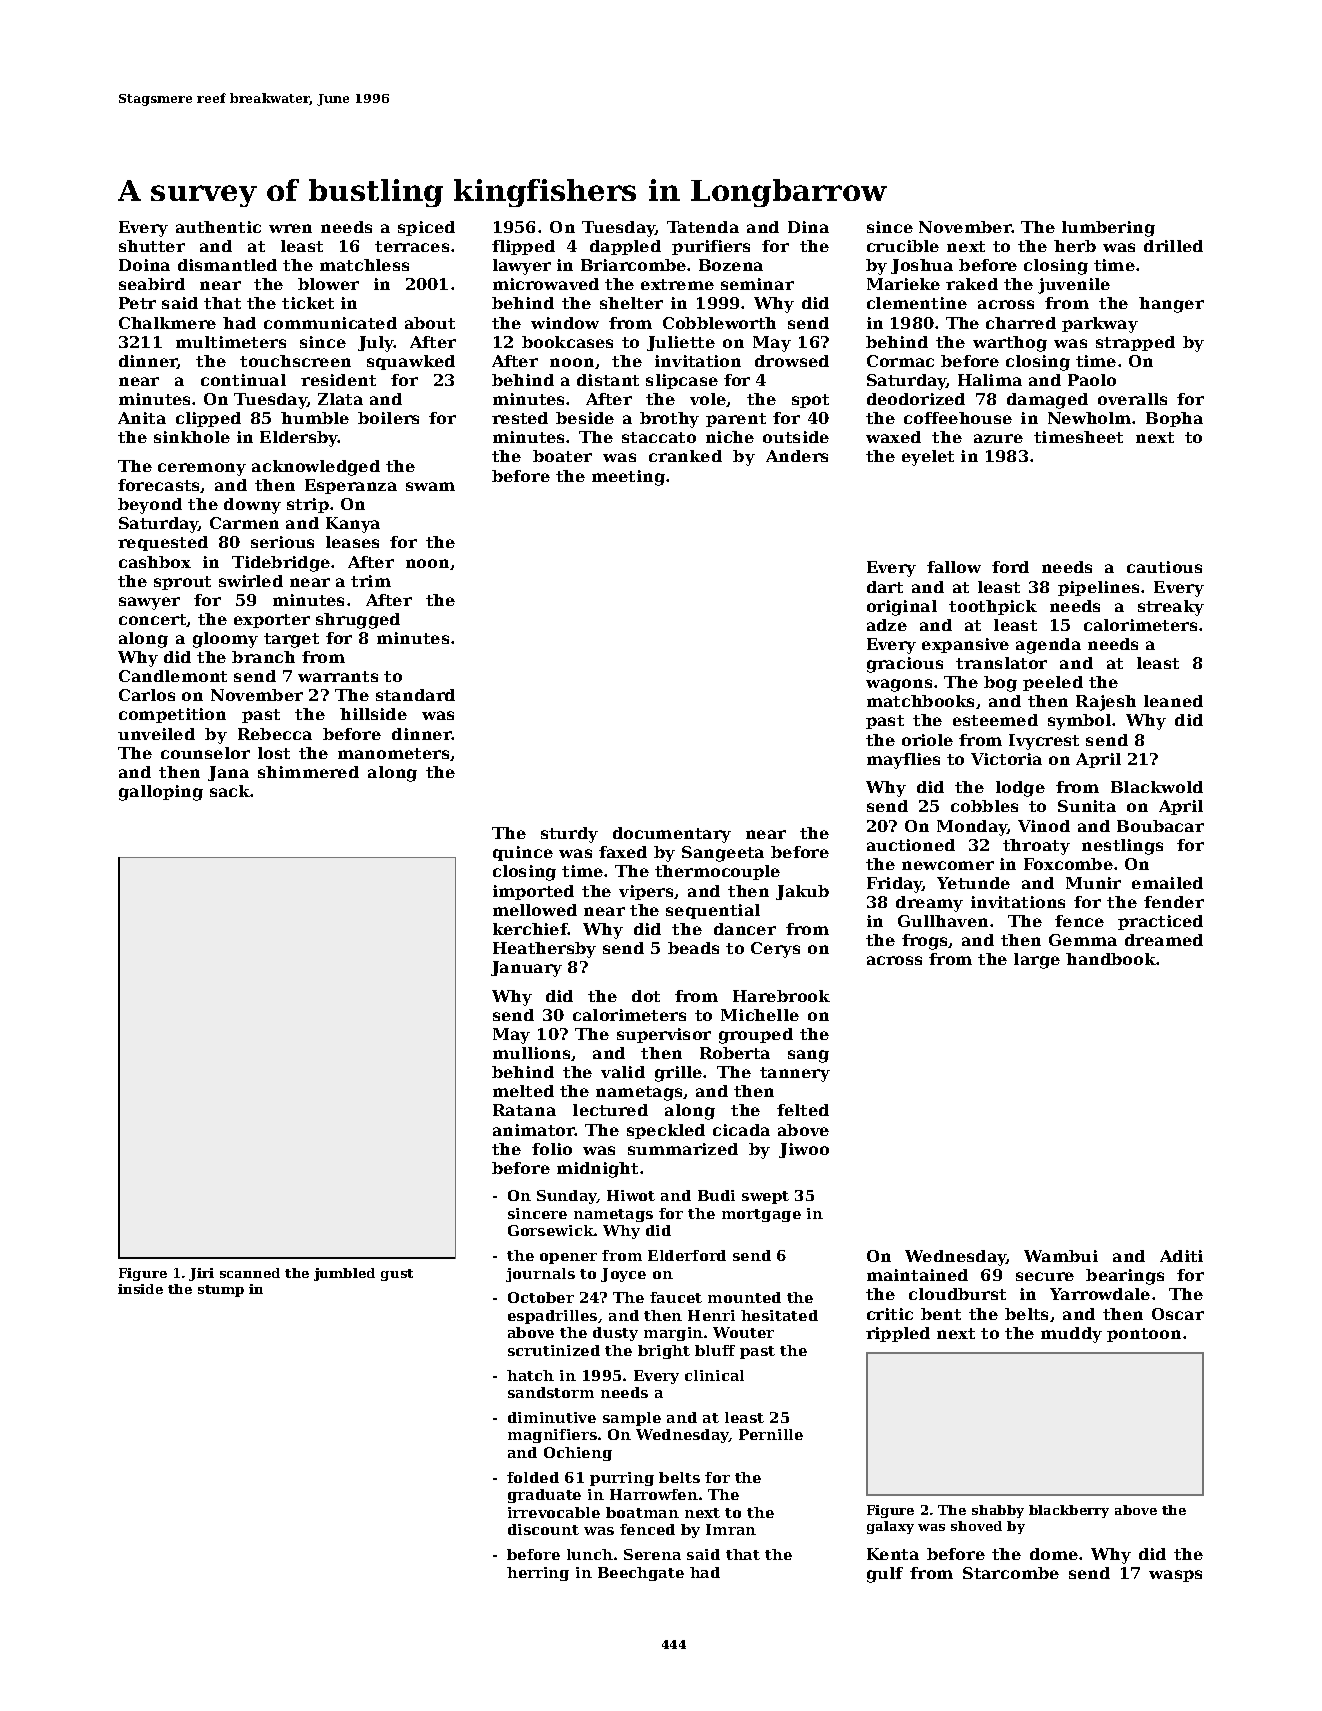 The width and height of the screenshot is (1322, 1711). What do you see at coordinates (1111, 959) in the screenshot?
I see `handbook` at bounding box center [1111, 959].
